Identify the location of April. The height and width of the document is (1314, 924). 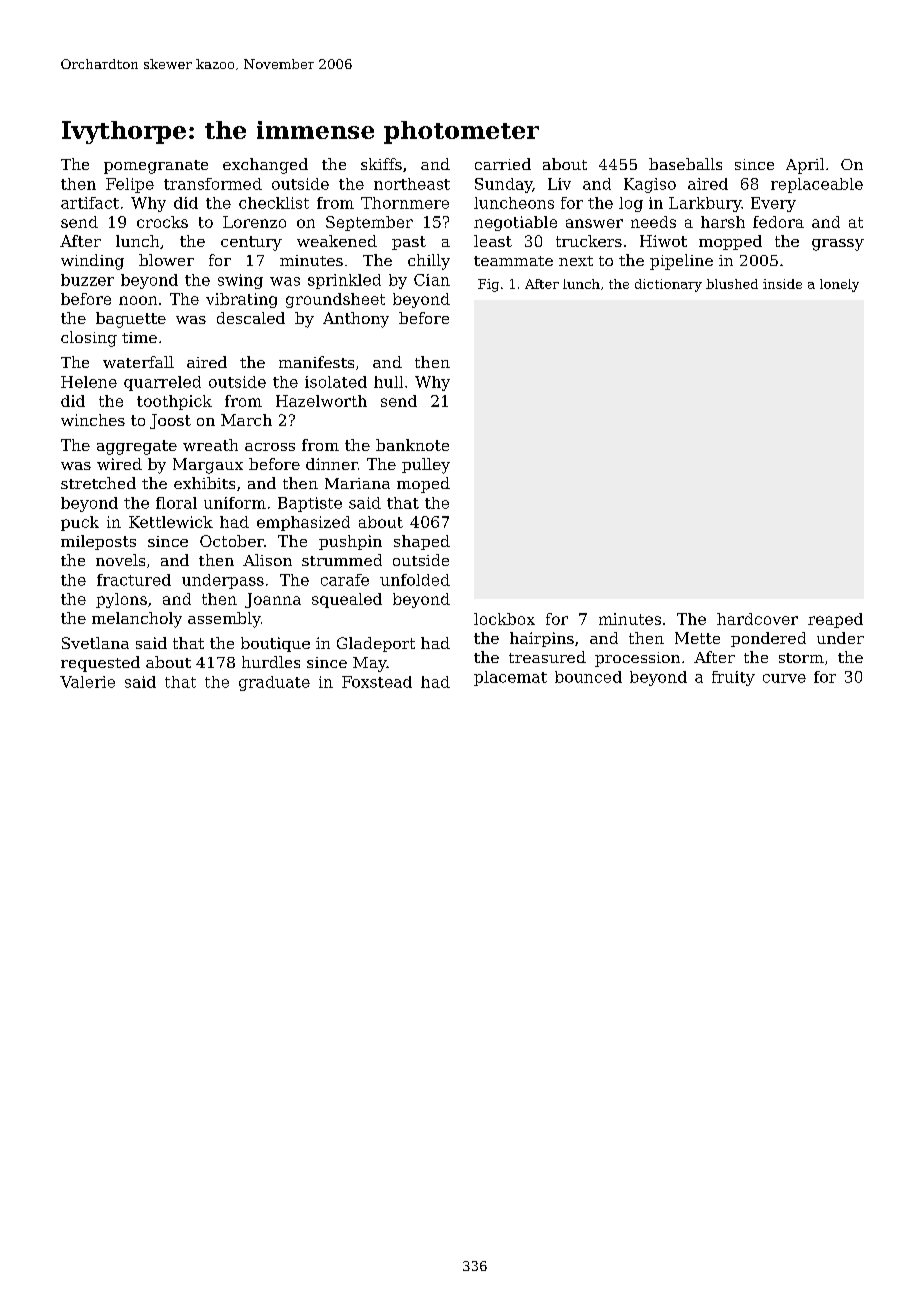
(805, 166).
